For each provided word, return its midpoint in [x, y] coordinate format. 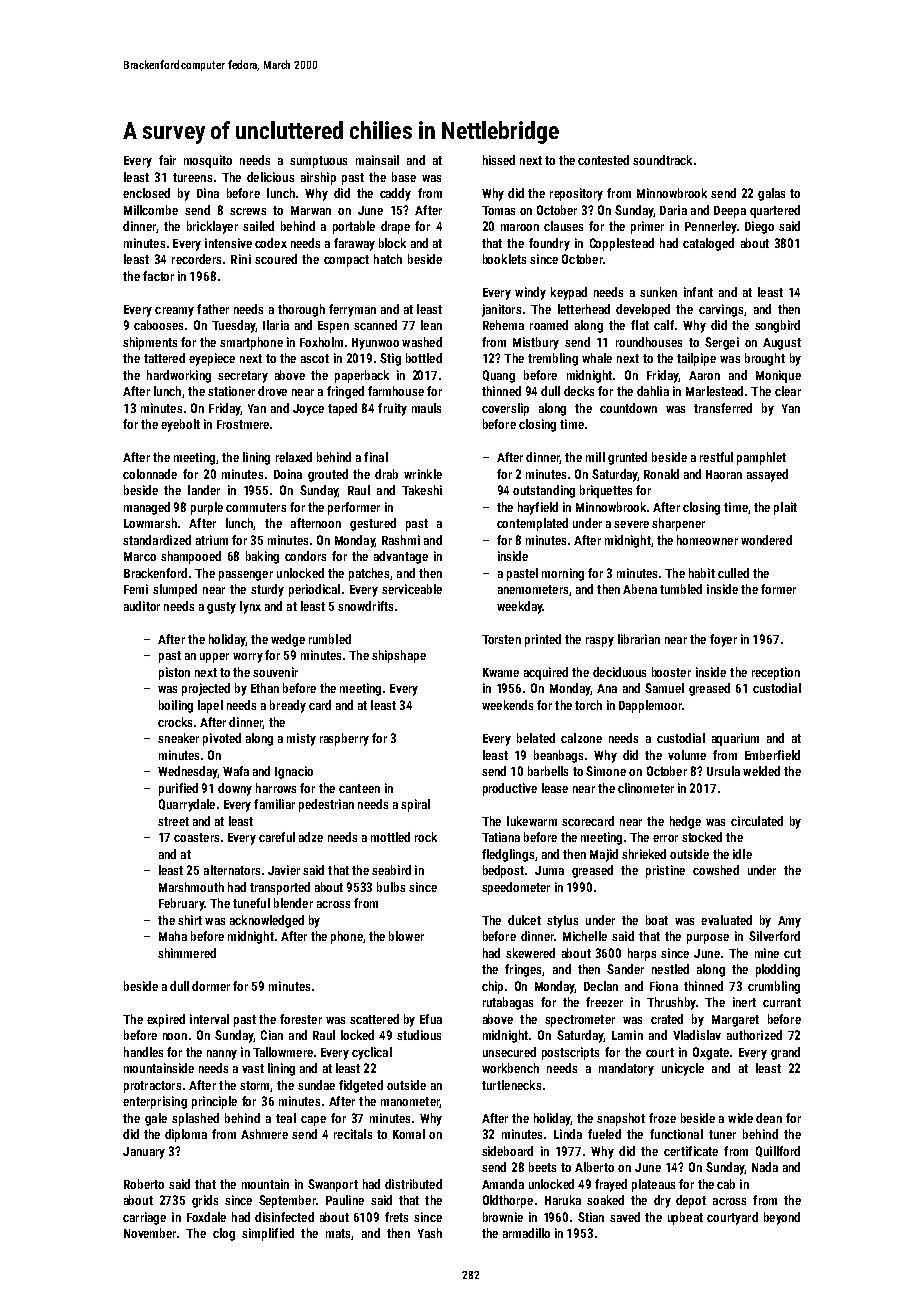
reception [776, 673]
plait [785, 508]
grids [205, 1201]
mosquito [208, 161]
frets [396, 1217]
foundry [549, 244]
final [376, 457]
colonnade [150, 474]
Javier [284, 870]
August [782, 344]
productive [510, 789]
